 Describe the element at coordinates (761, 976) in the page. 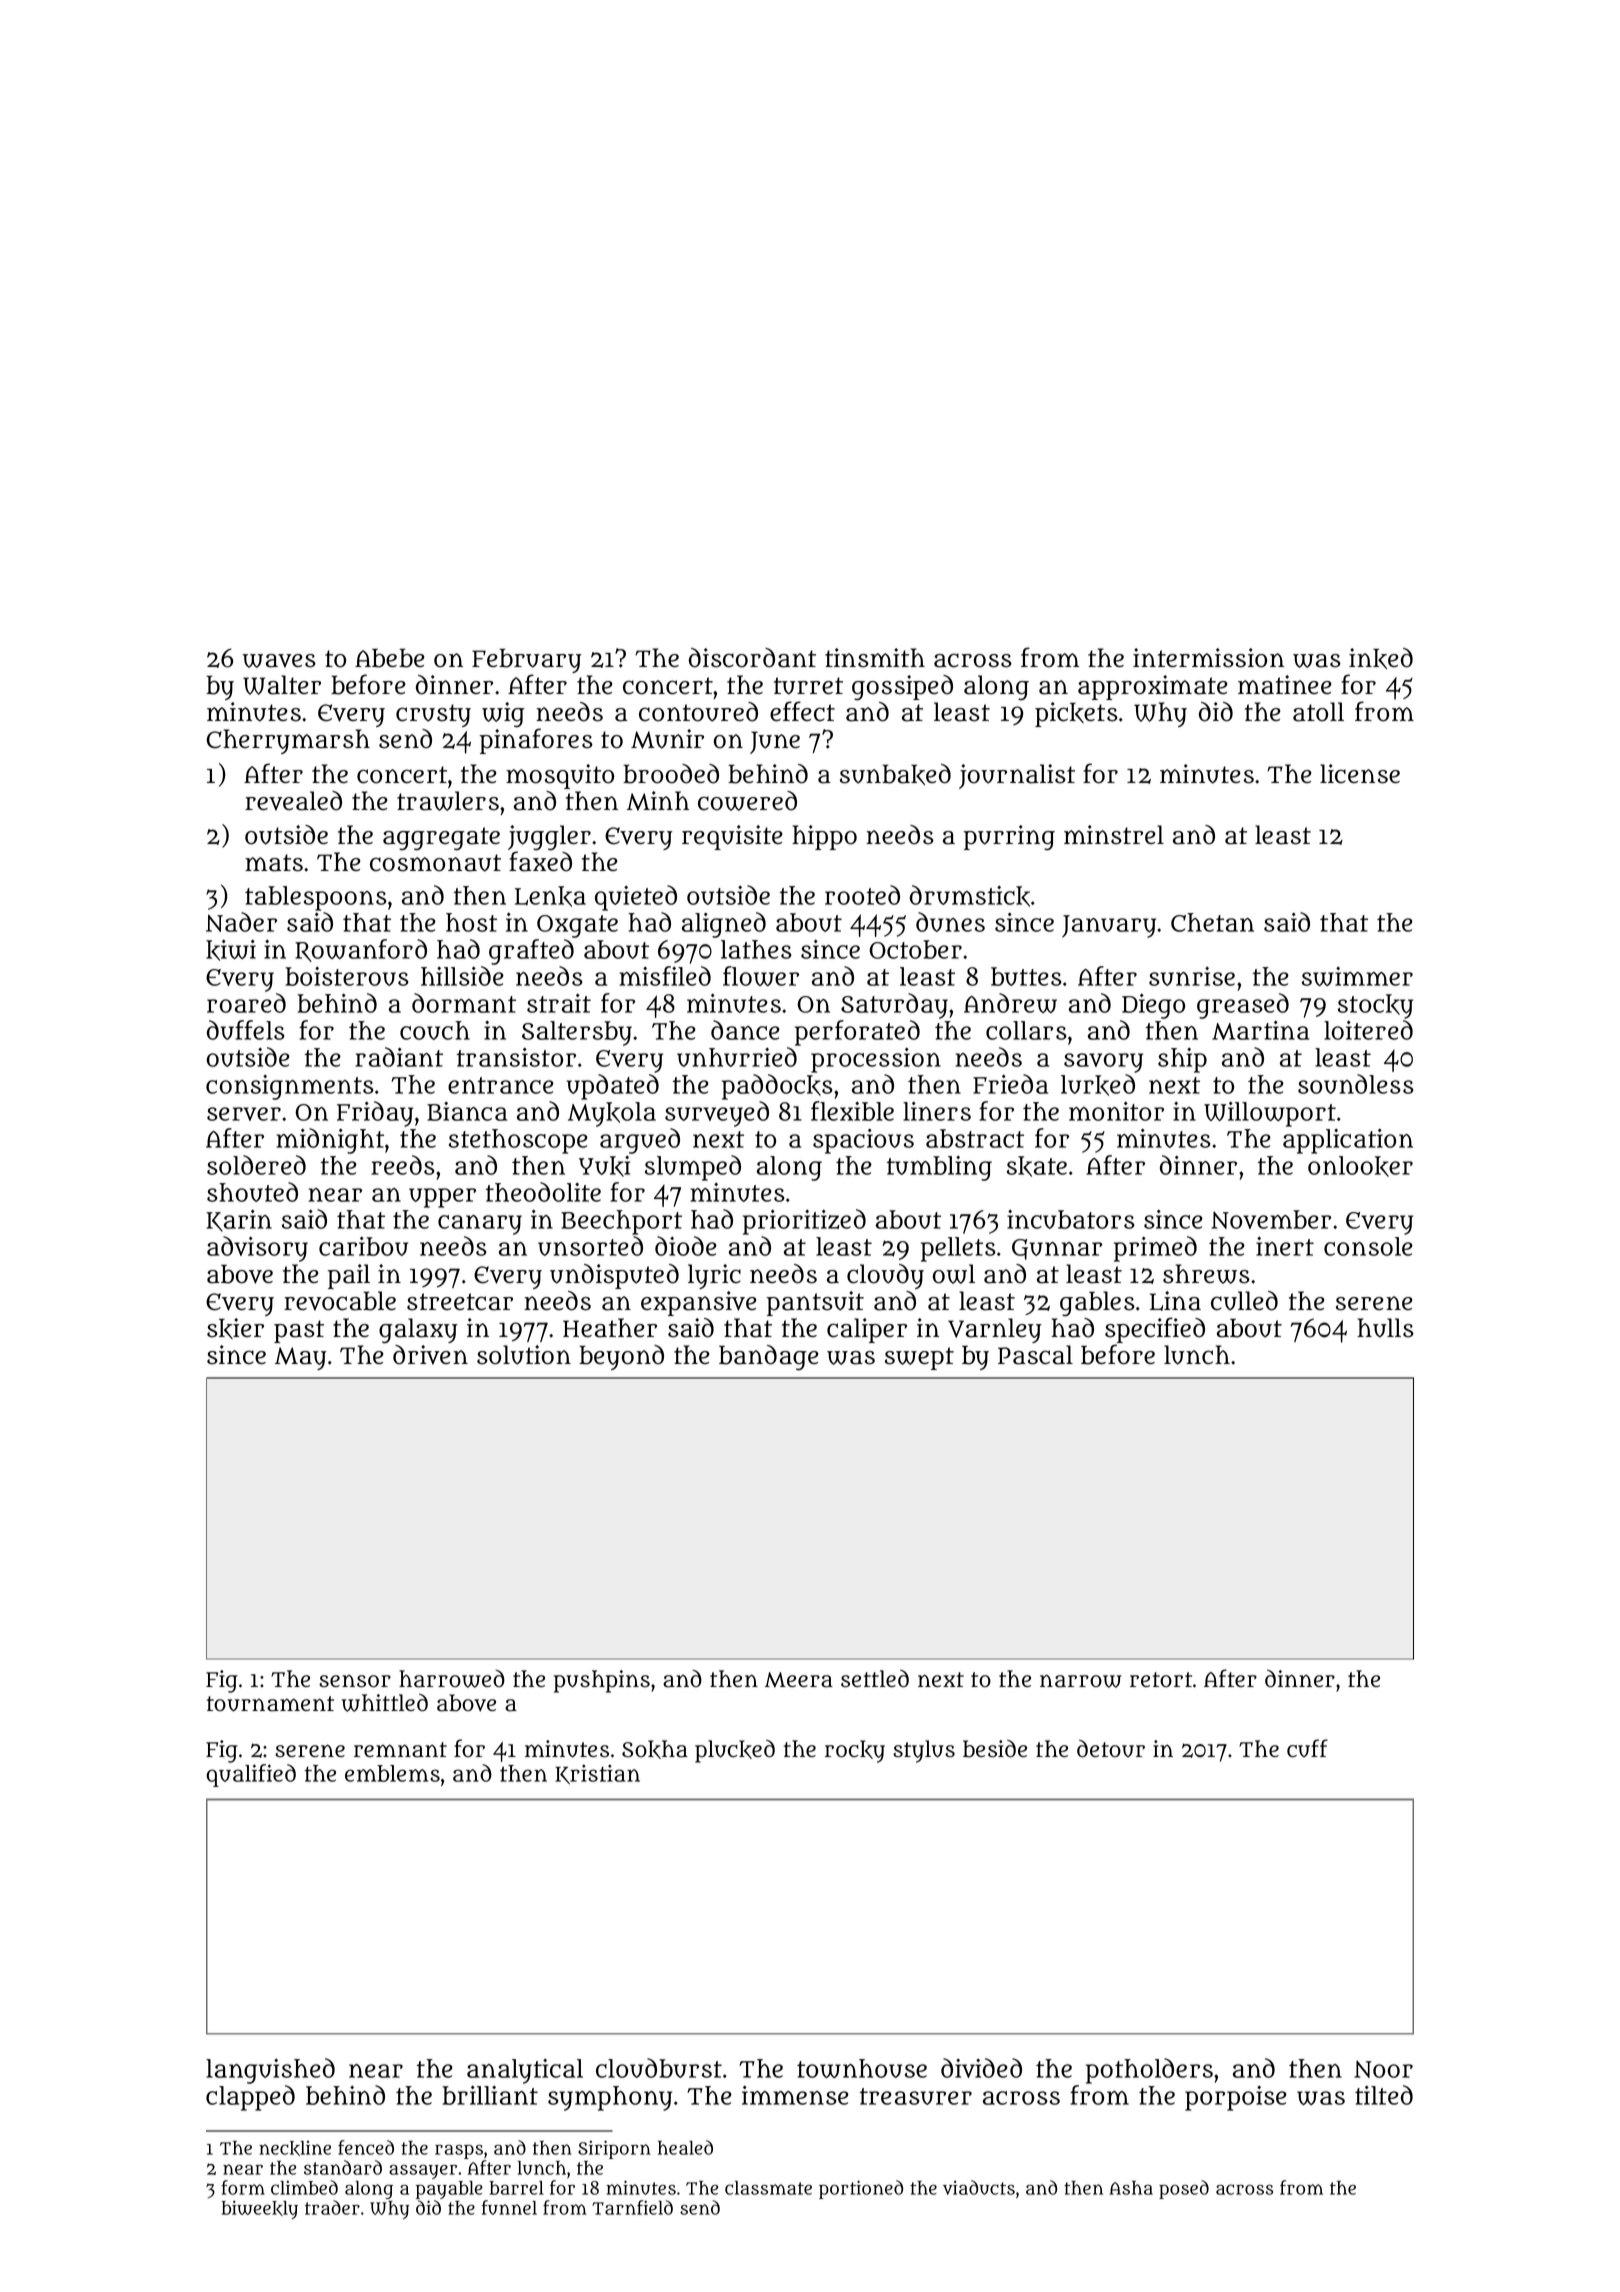

I see `flower` at that location.
